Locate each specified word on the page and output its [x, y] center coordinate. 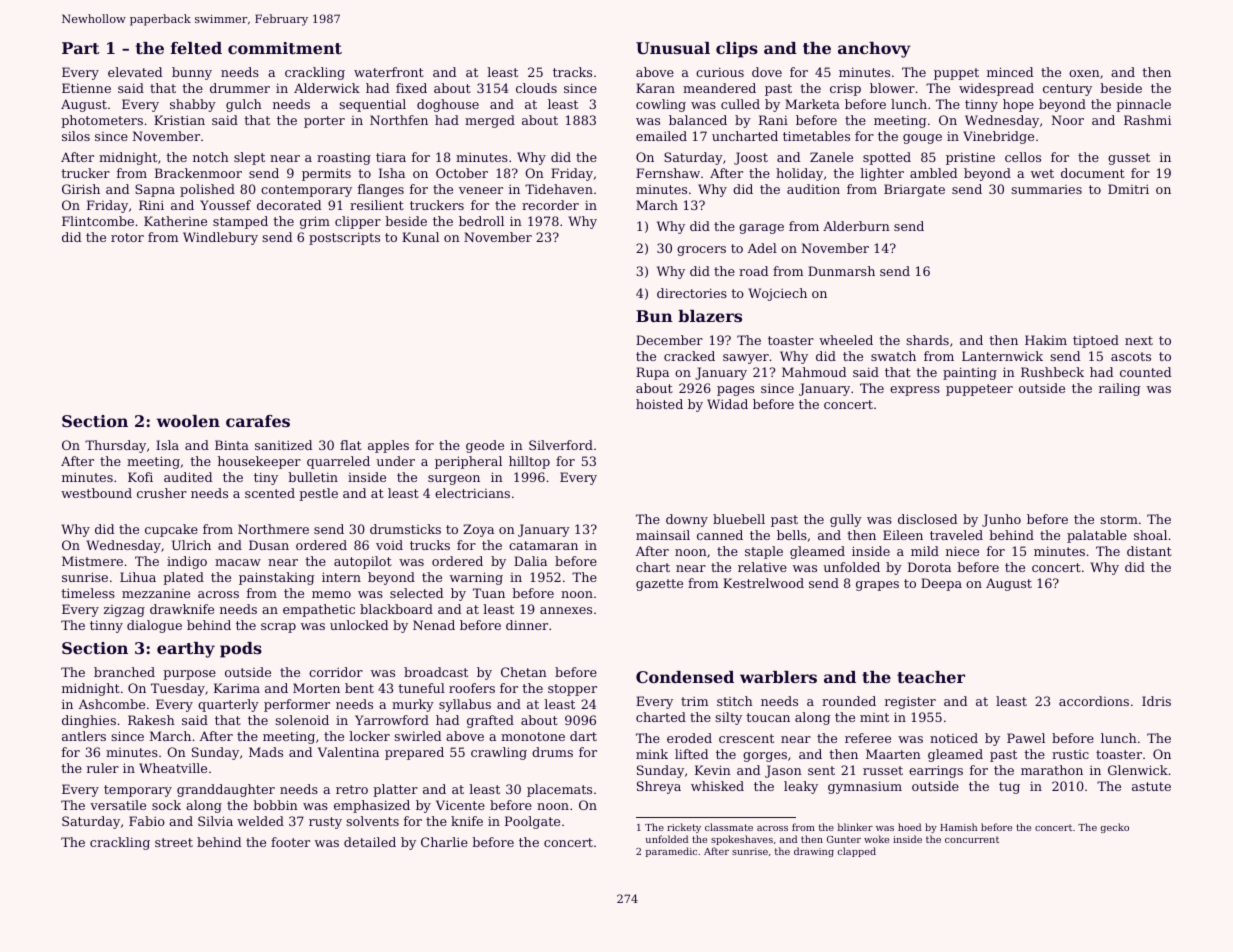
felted [196, 48]
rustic [1070, 754]
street [174, 842]
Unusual [673, 48]
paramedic [671, 852]
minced [1010, 72]
